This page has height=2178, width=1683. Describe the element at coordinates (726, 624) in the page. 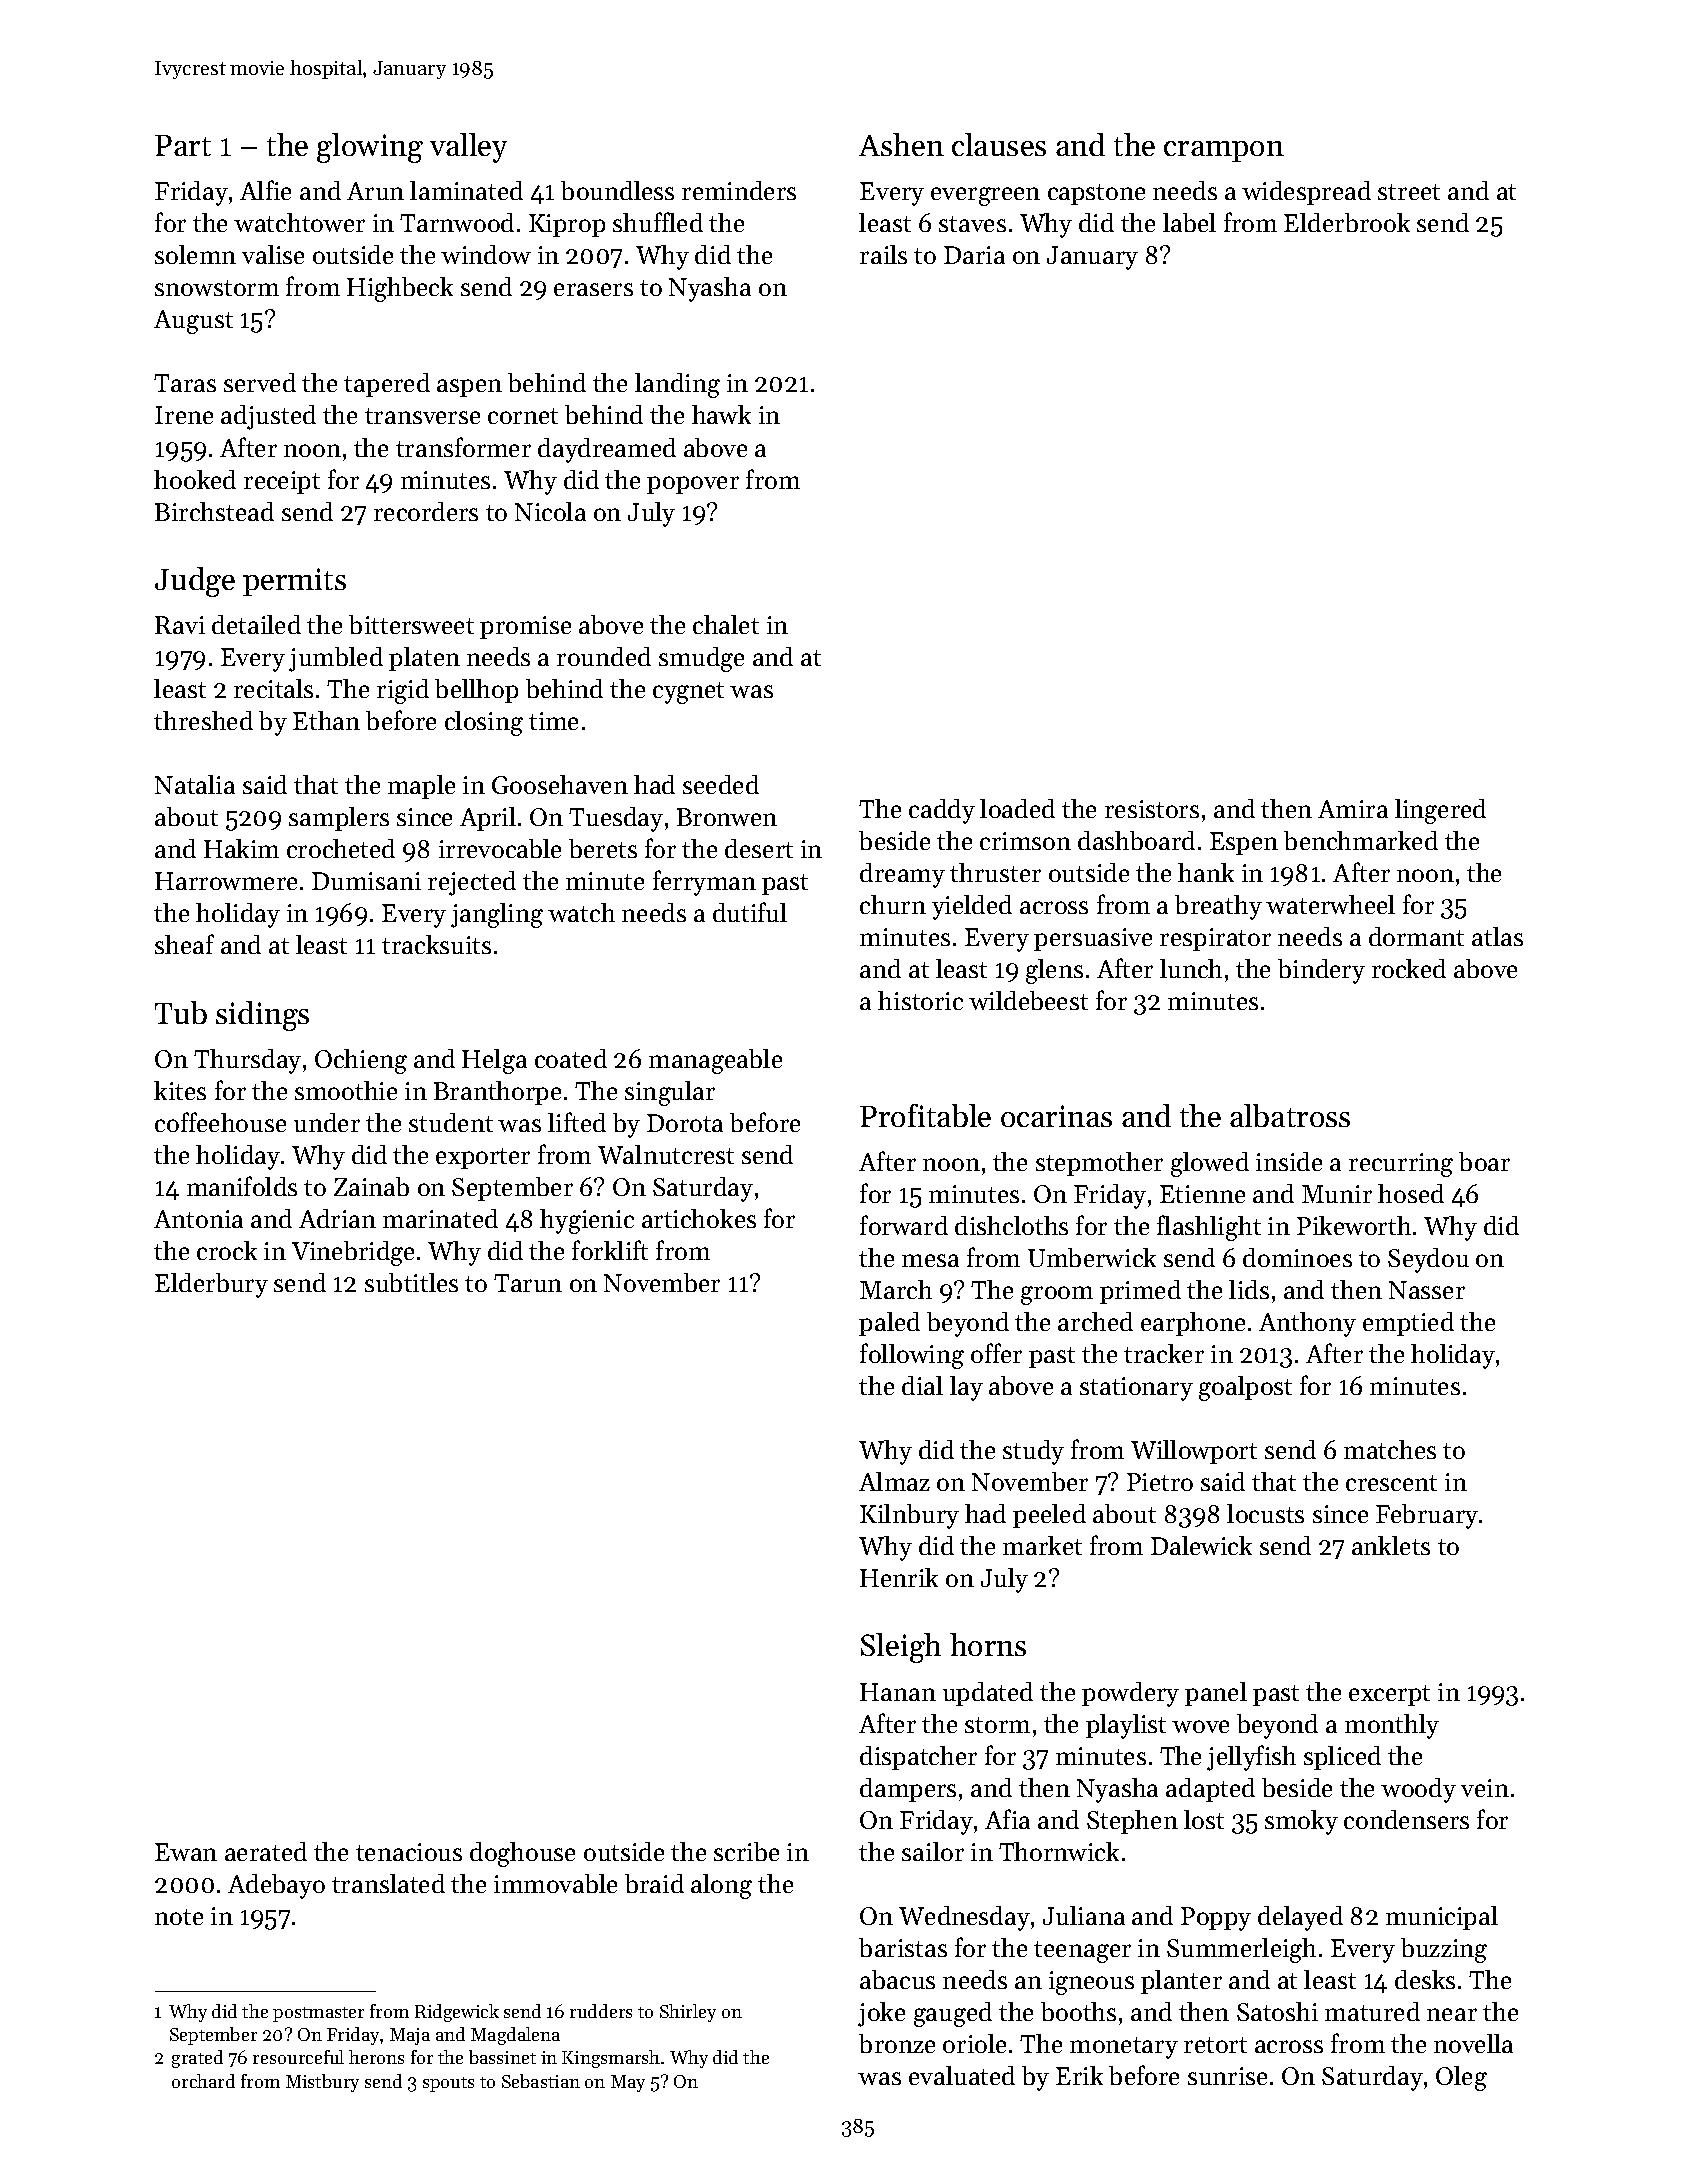

I see `chalet` at that location.
